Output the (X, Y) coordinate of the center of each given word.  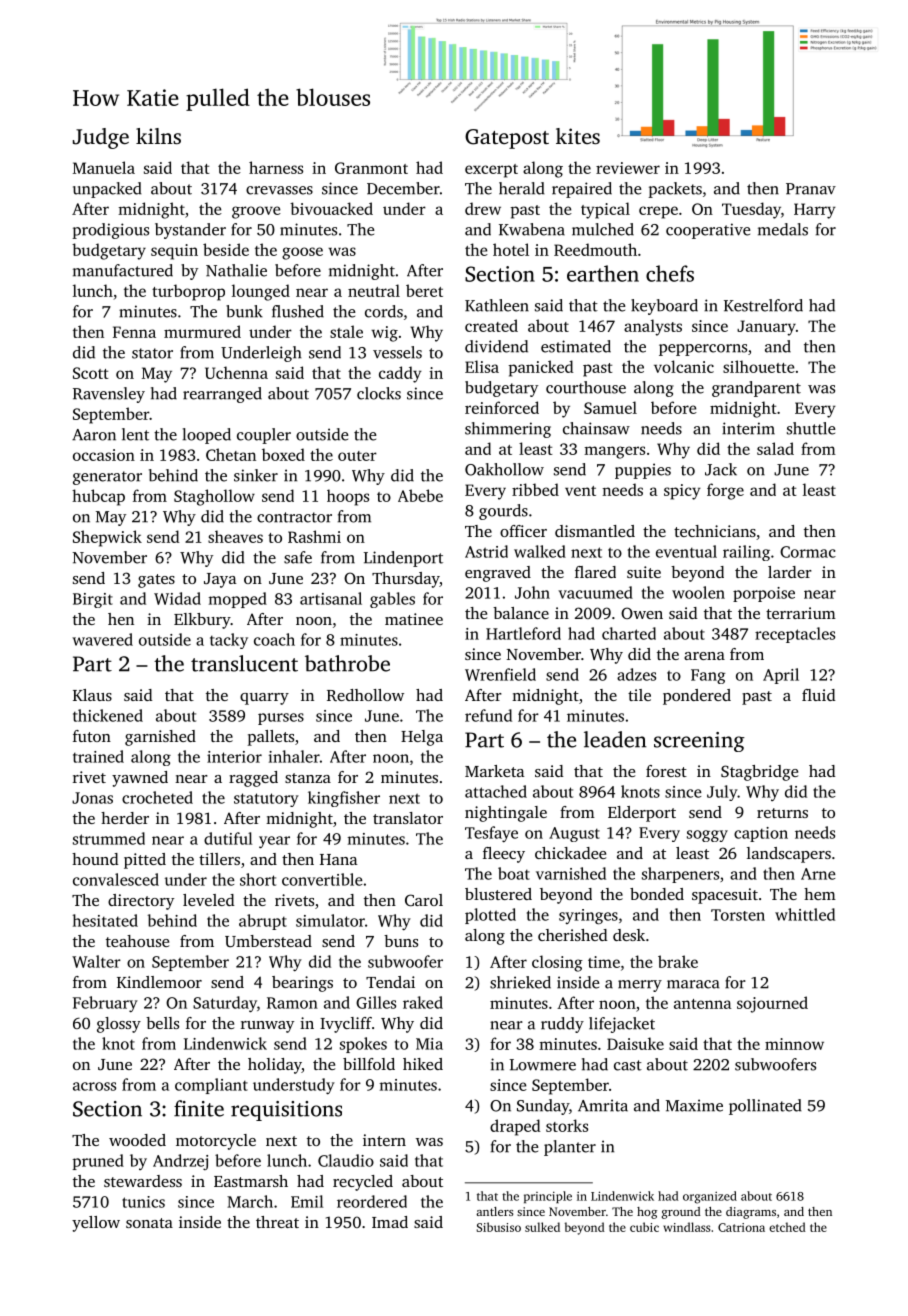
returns (782, 813)
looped (207, 436)
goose (302, 253)
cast (628, 1065)
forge (725, 491)
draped (515, 1127)
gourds (503, 512)
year (274, 842)
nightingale (506, 814)
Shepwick (107, 538)
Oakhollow (504, 469)
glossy (119, 1025)
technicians (715, 531)
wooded (137, 1140)
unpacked (107, 190)
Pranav (811, 189)
